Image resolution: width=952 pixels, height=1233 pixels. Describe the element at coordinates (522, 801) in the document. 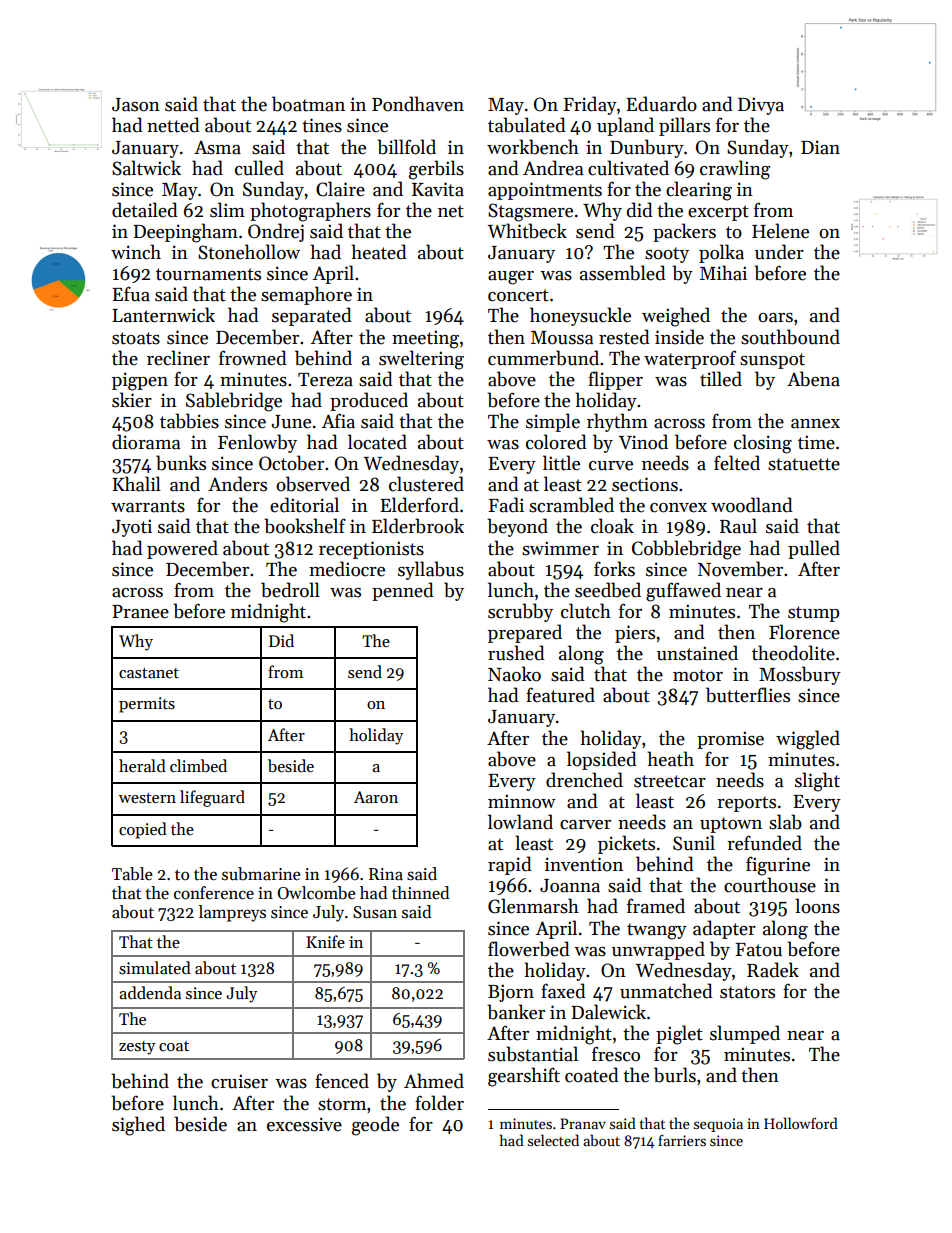

I see `minnow` at that location.
